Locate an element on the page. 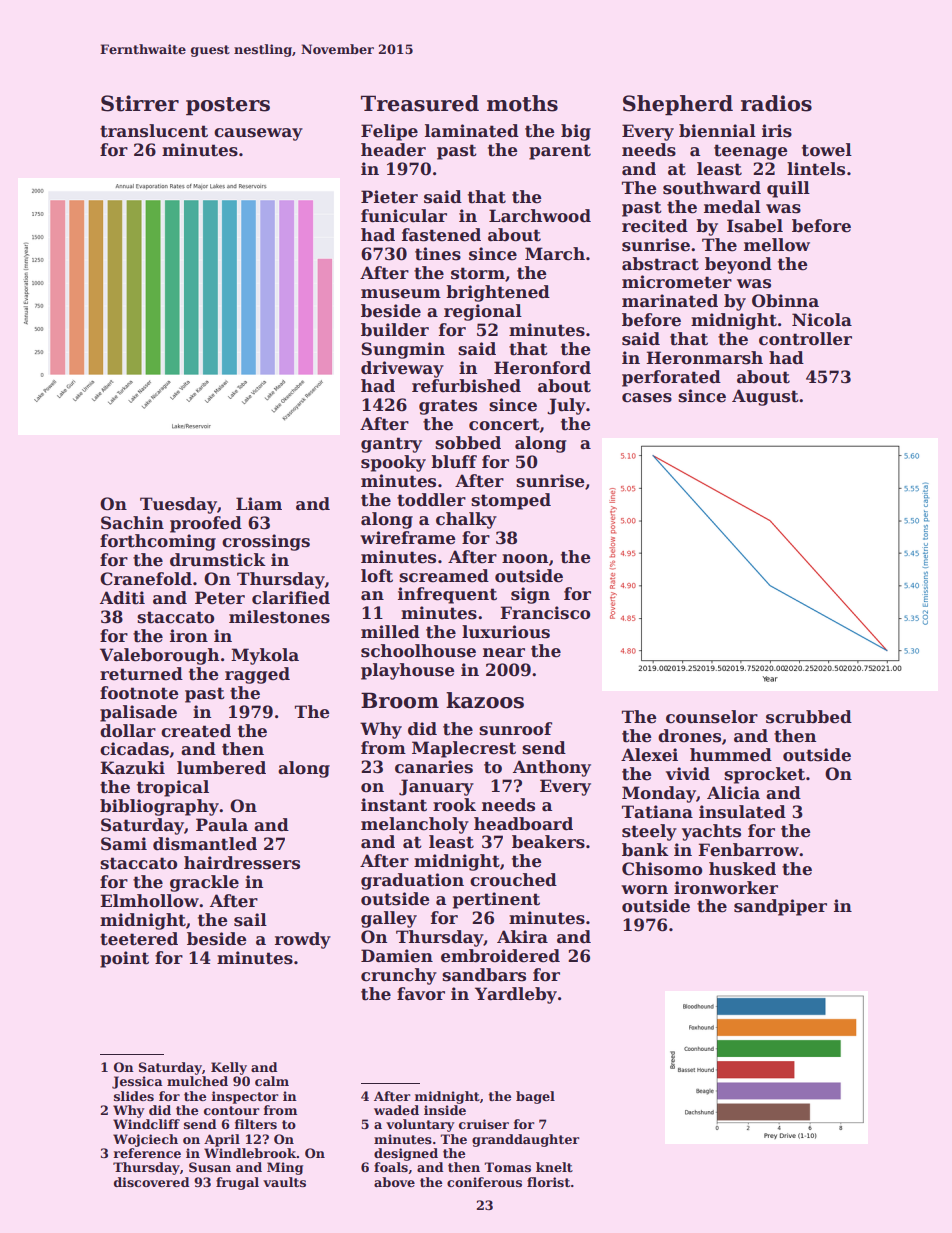 This document has width=952, height=1233. refurbished is located at coordinates (466, 386).
